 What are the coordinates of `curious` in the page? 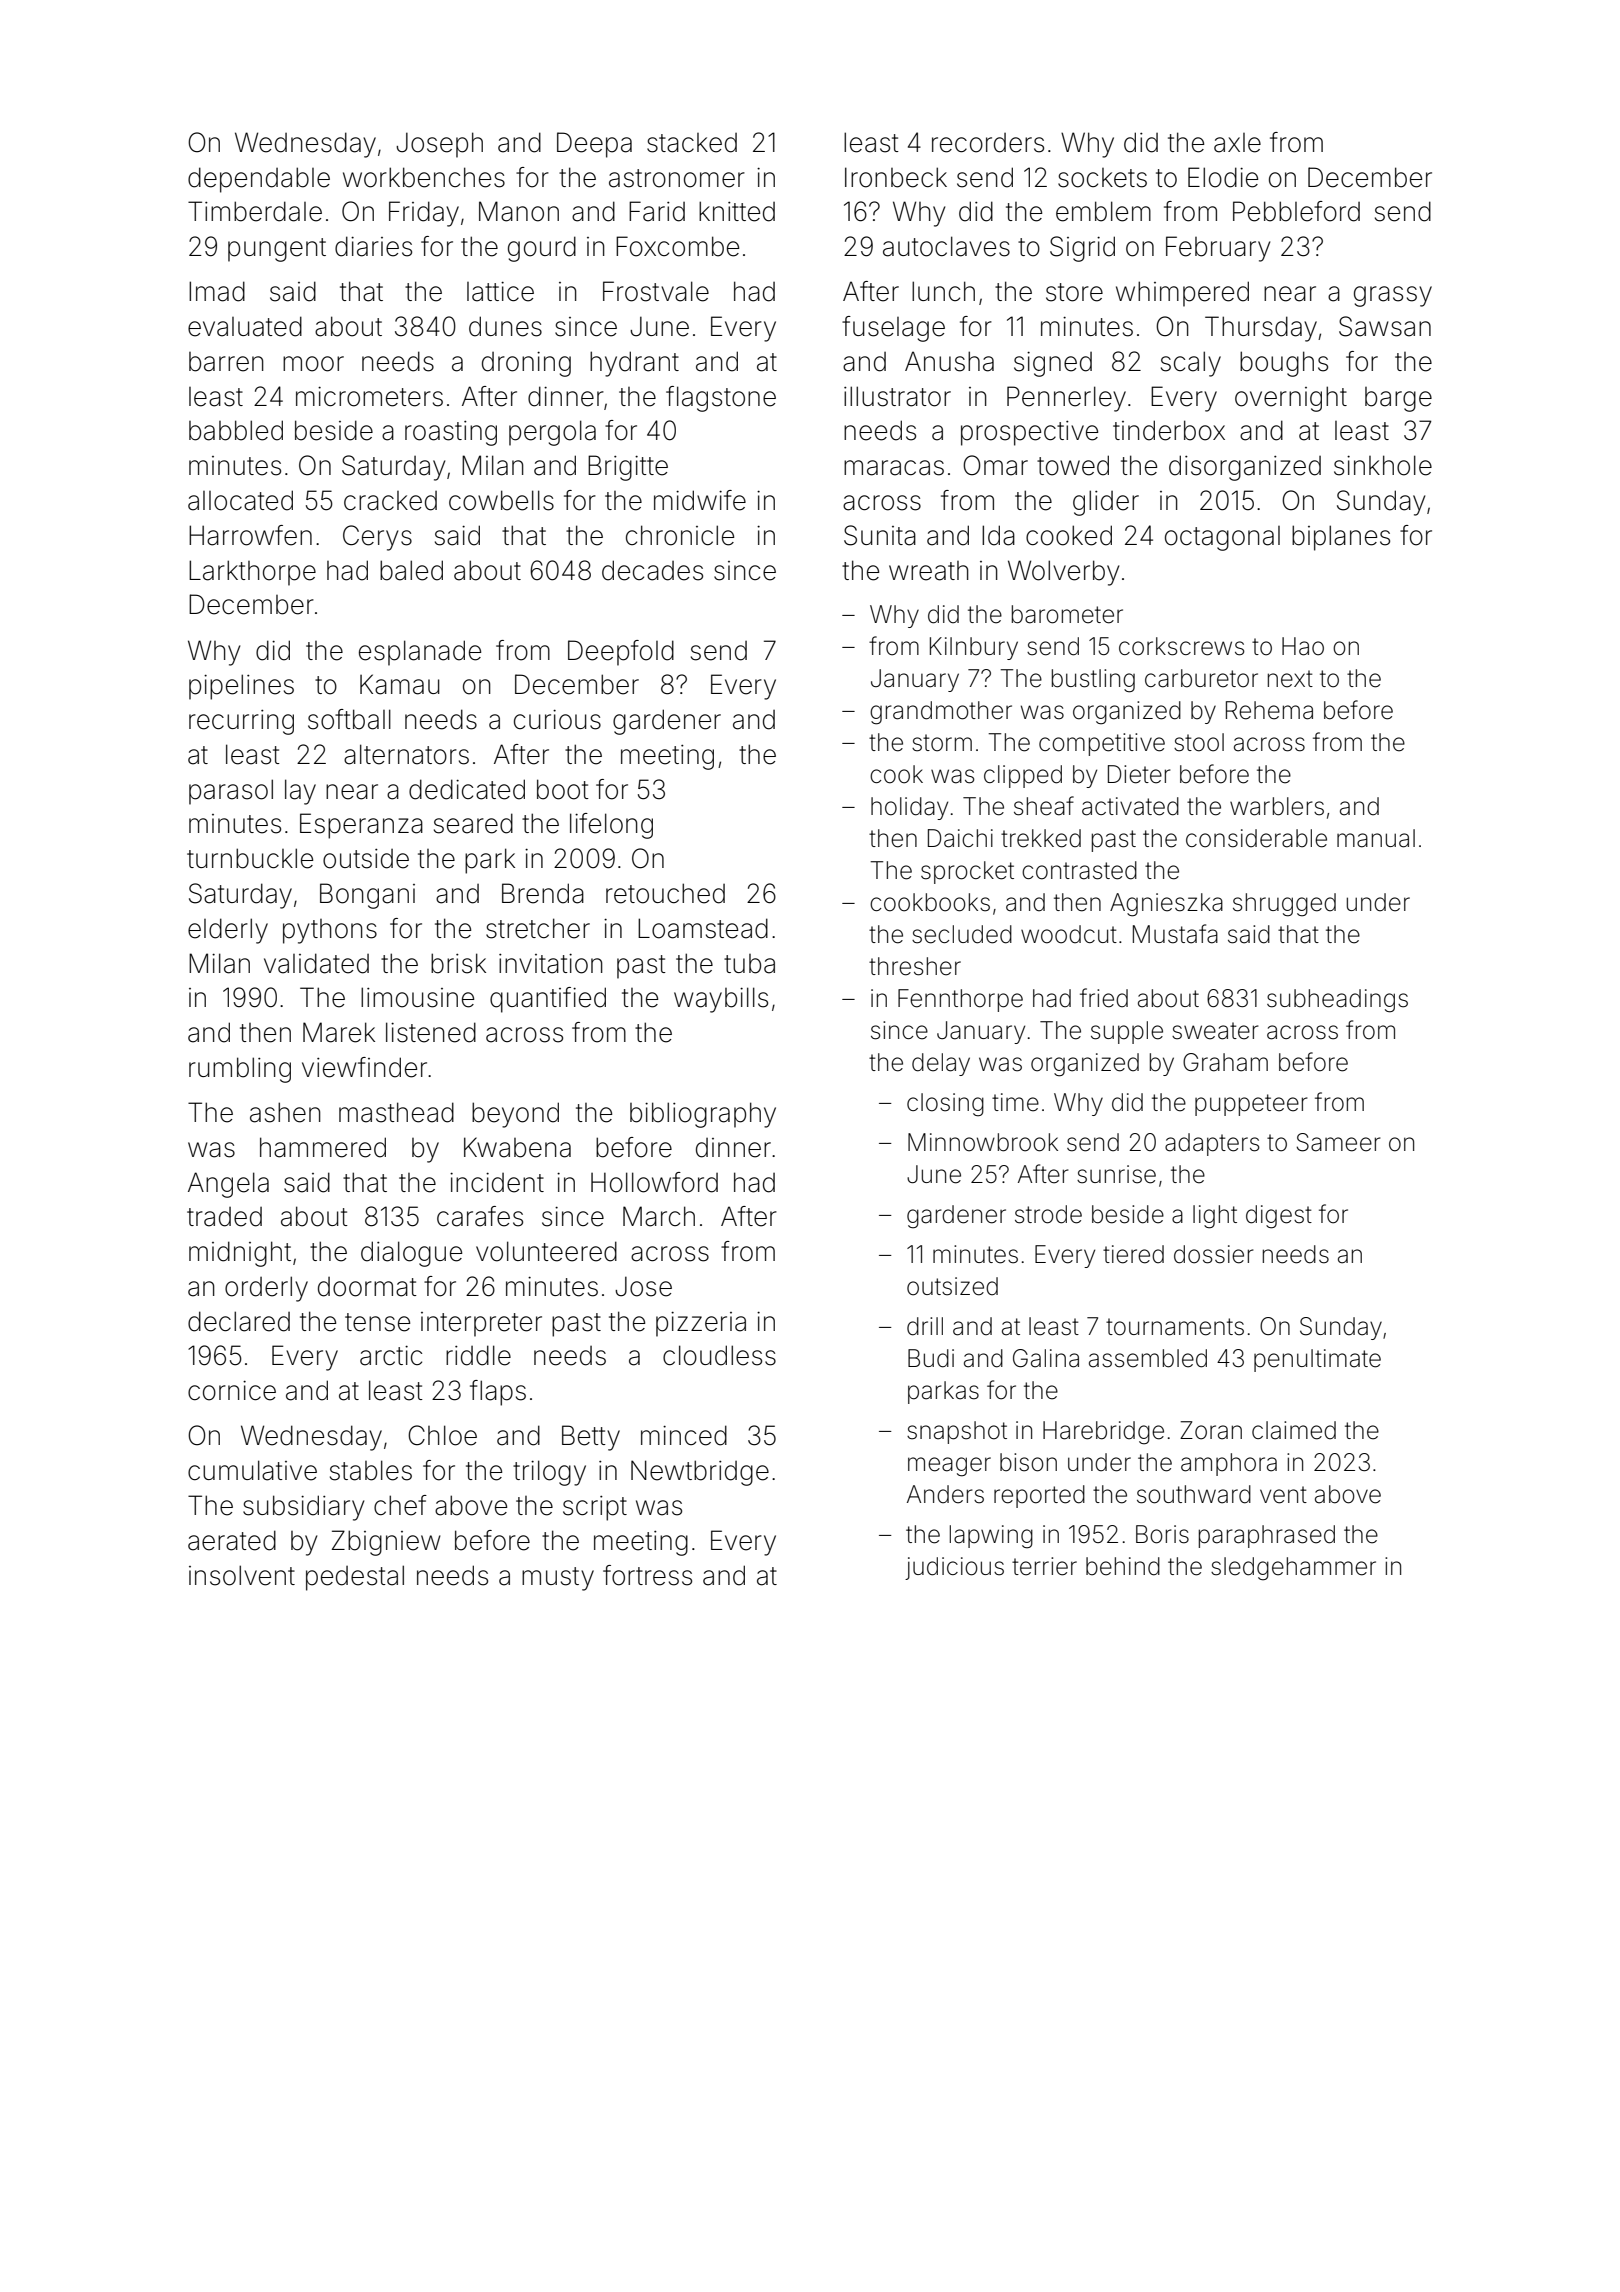 It's located at (557, 720).
